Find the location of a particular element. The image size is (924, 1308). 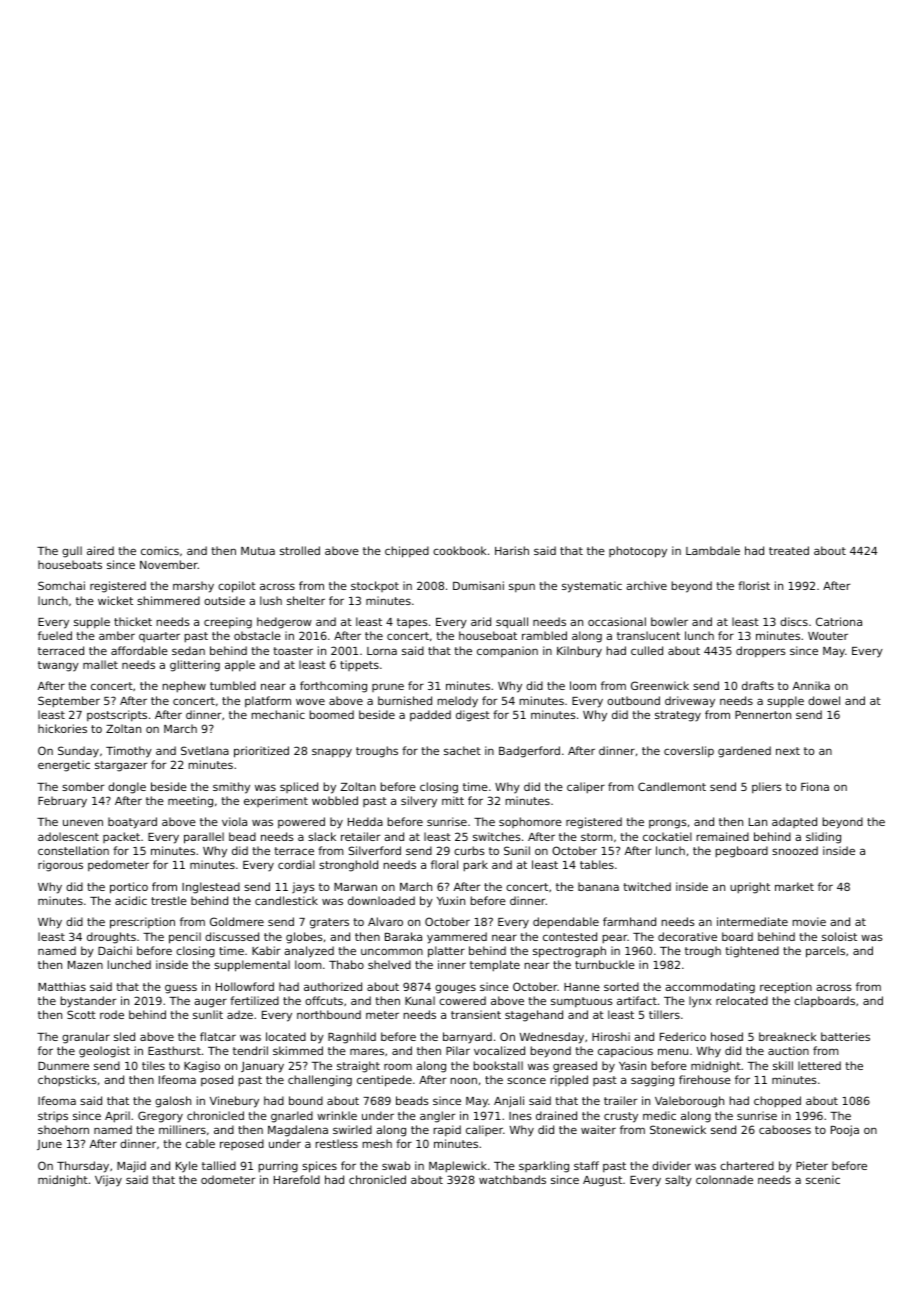

Vijay is located at coordinates (108, 1181).
